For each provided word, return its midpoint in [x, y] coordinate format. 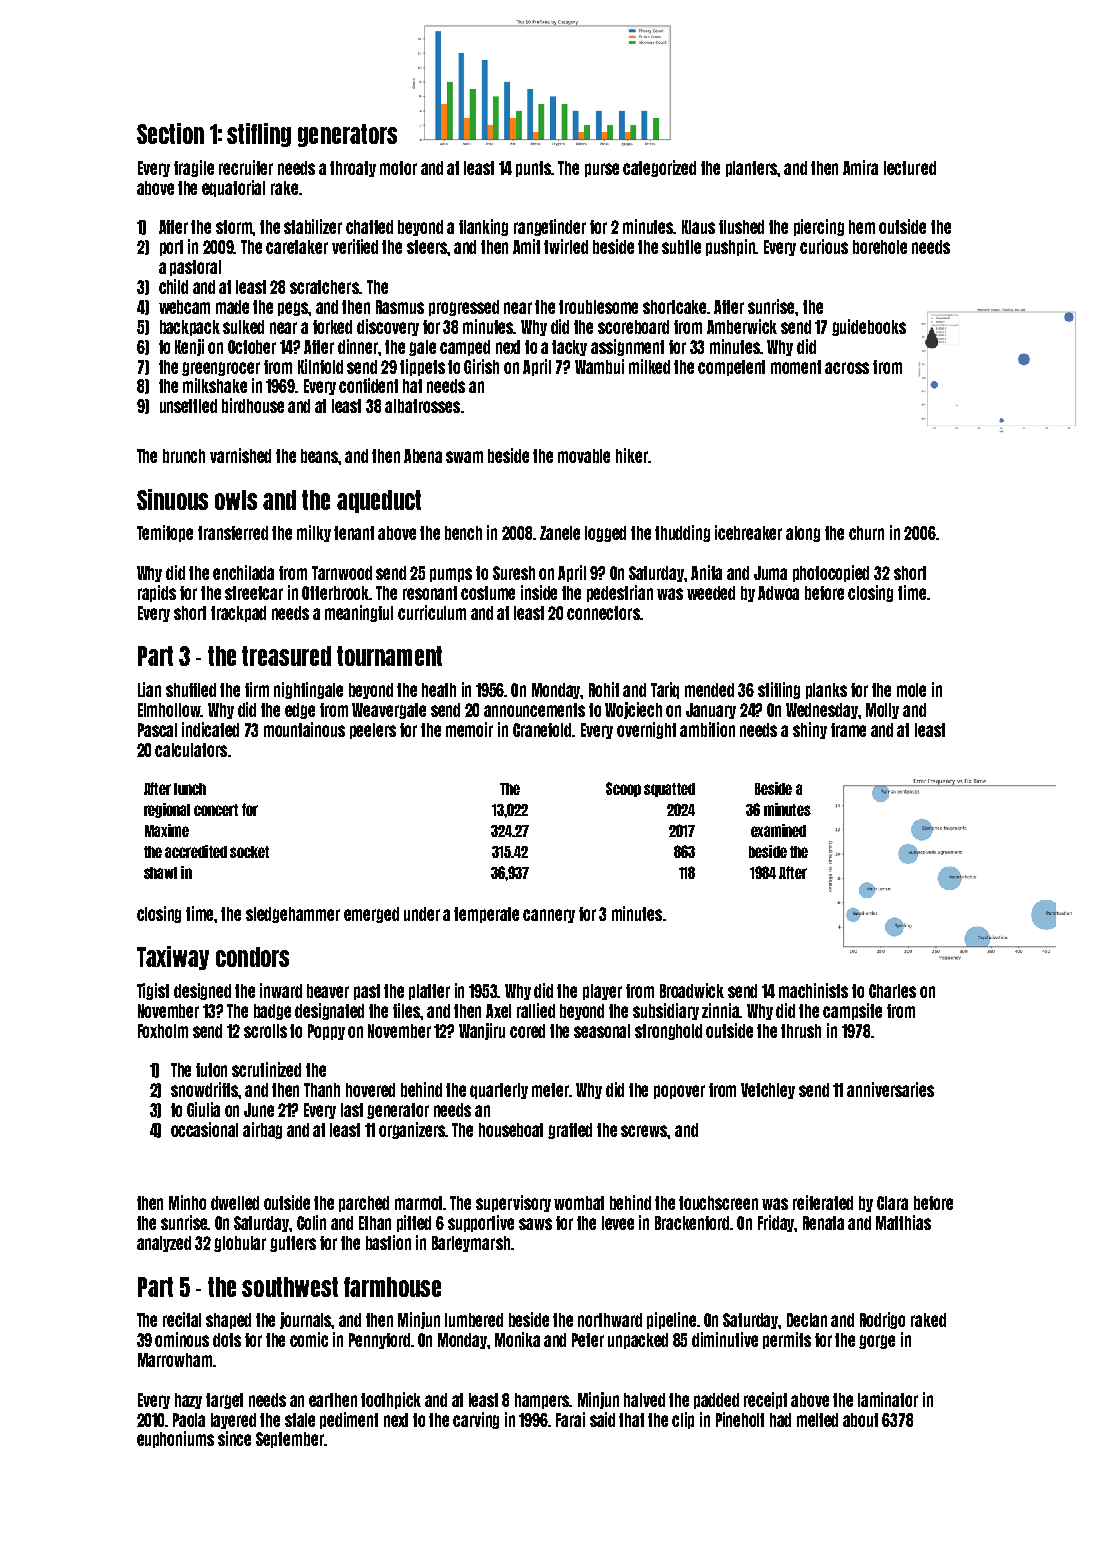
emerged [371, 915]
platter [429, 992]
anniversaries [890, 1089]
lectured [910, 168]
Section [170, 133]
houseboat [511, 1130]
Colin [311, 1222]
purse [602, 170]
